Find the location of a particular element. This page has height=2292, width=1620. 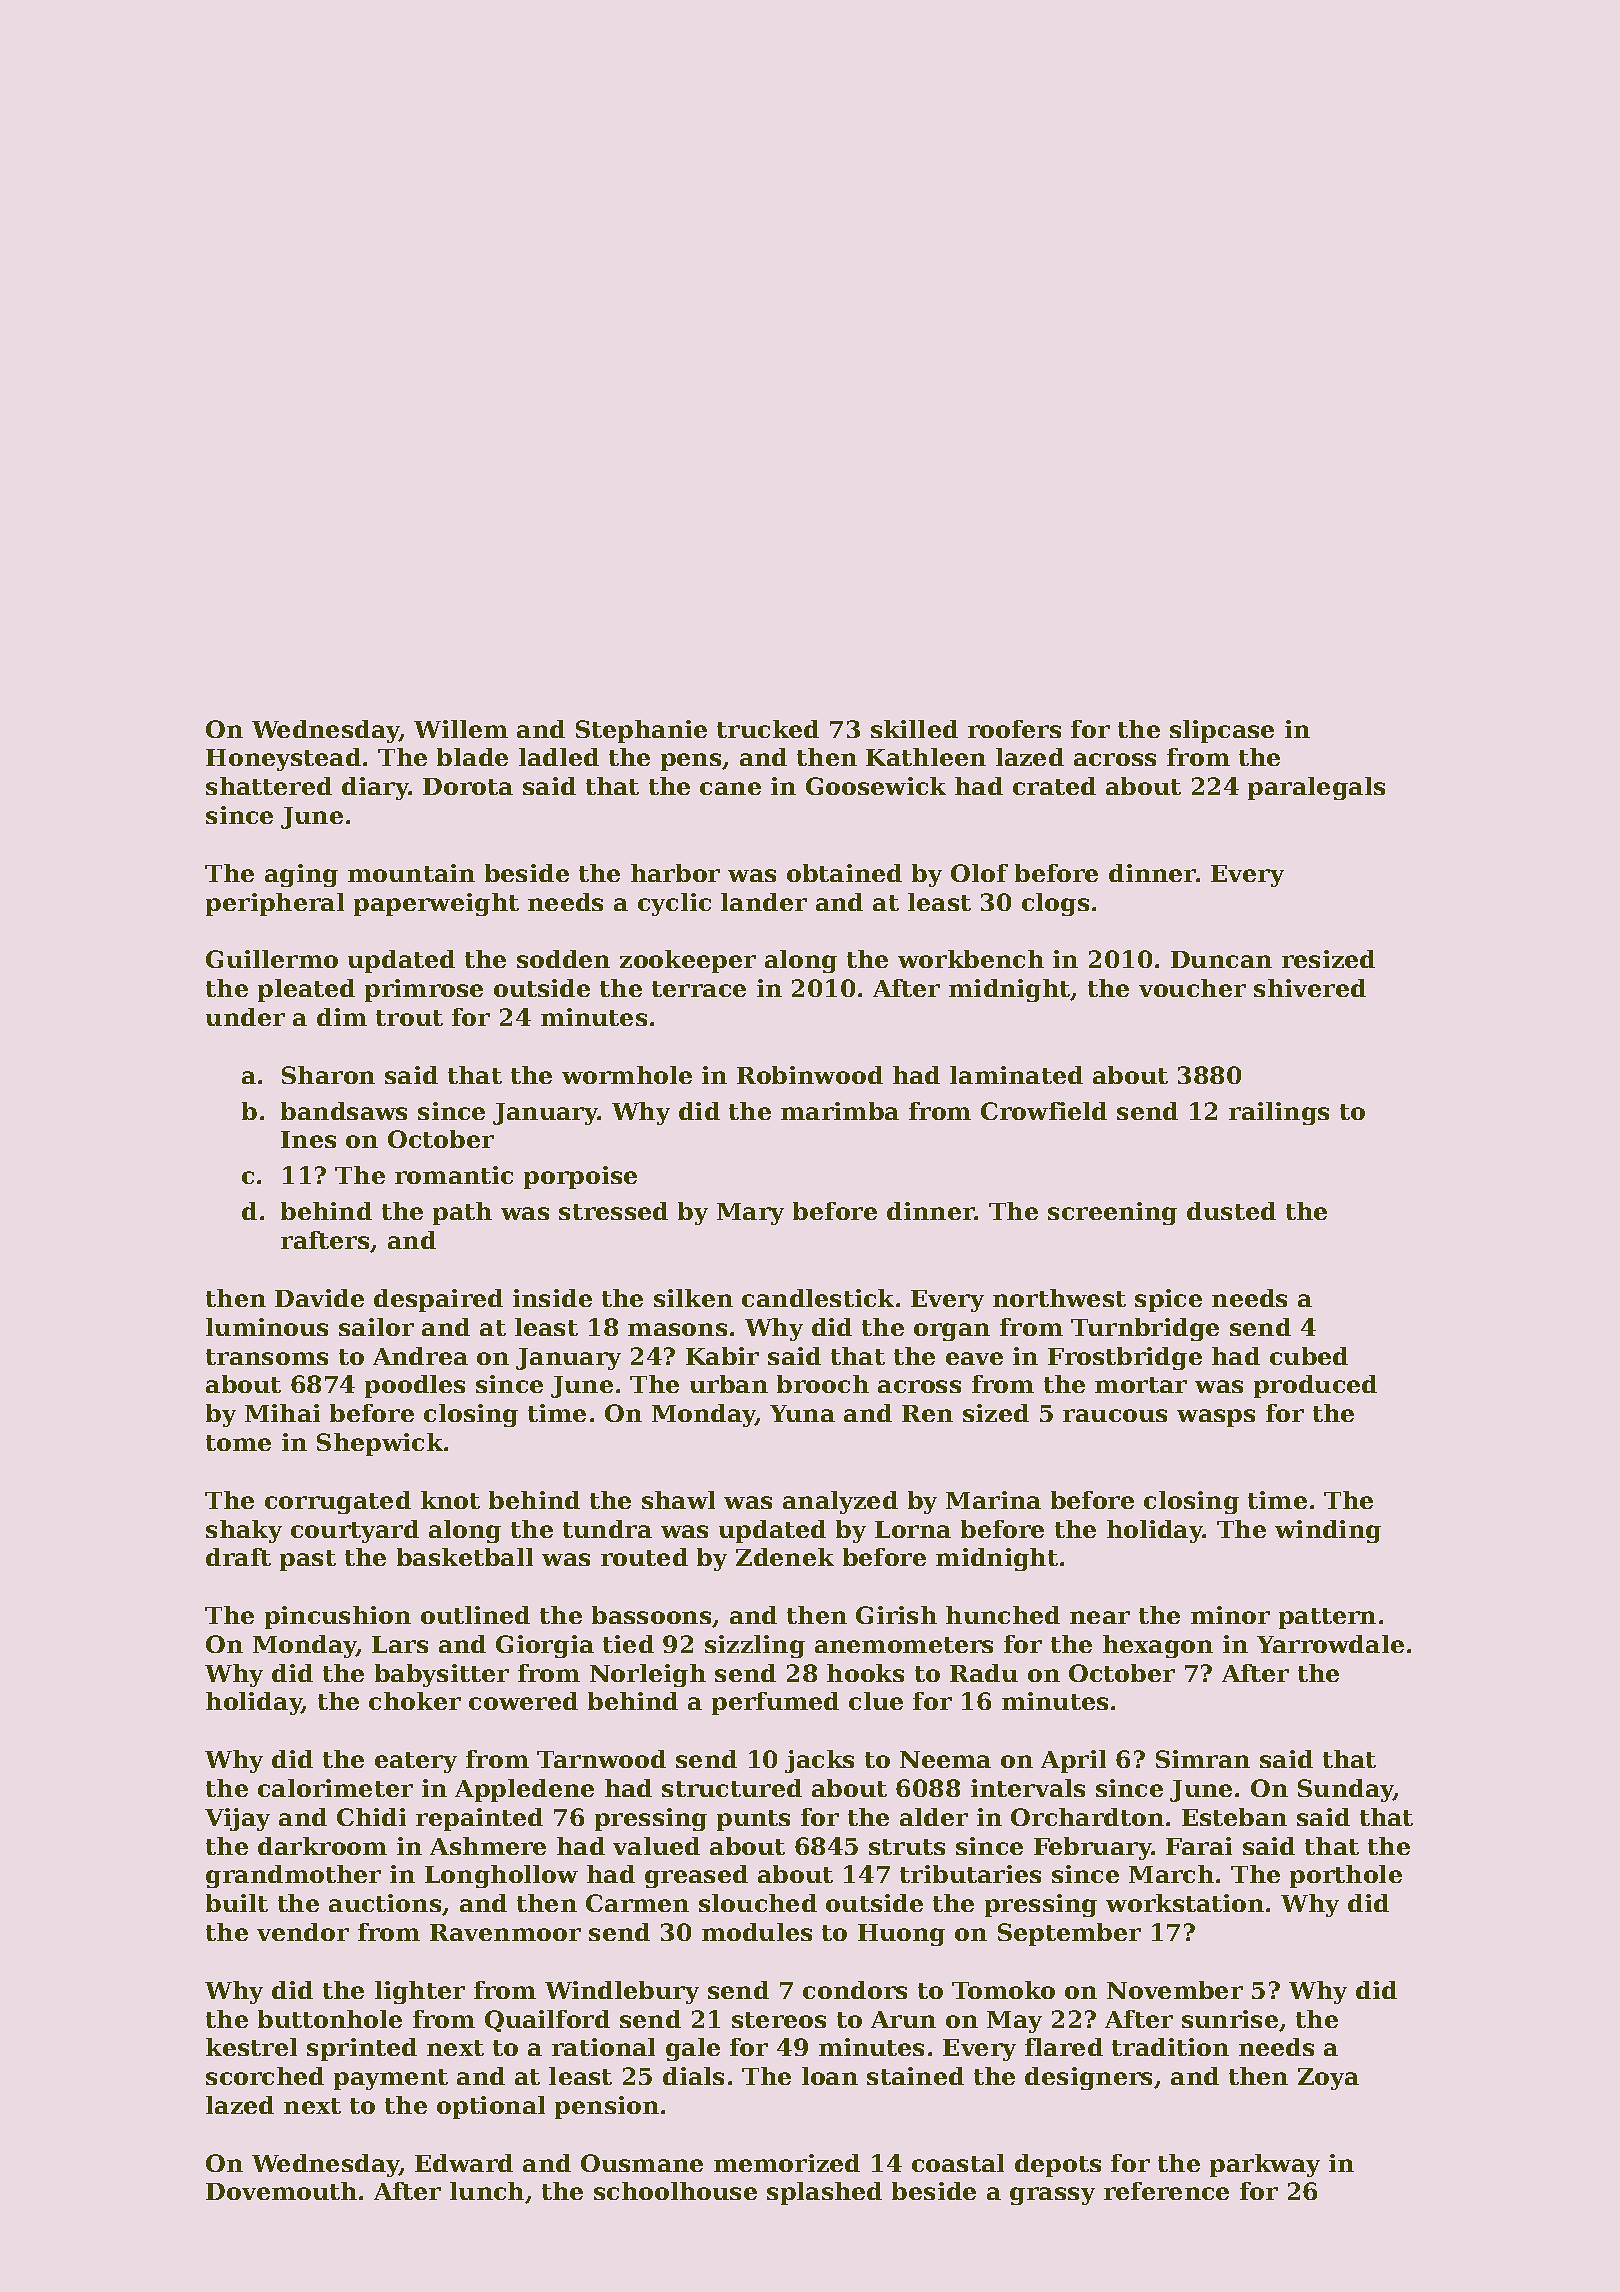

voucher is located at coordinates (1192, 988).
